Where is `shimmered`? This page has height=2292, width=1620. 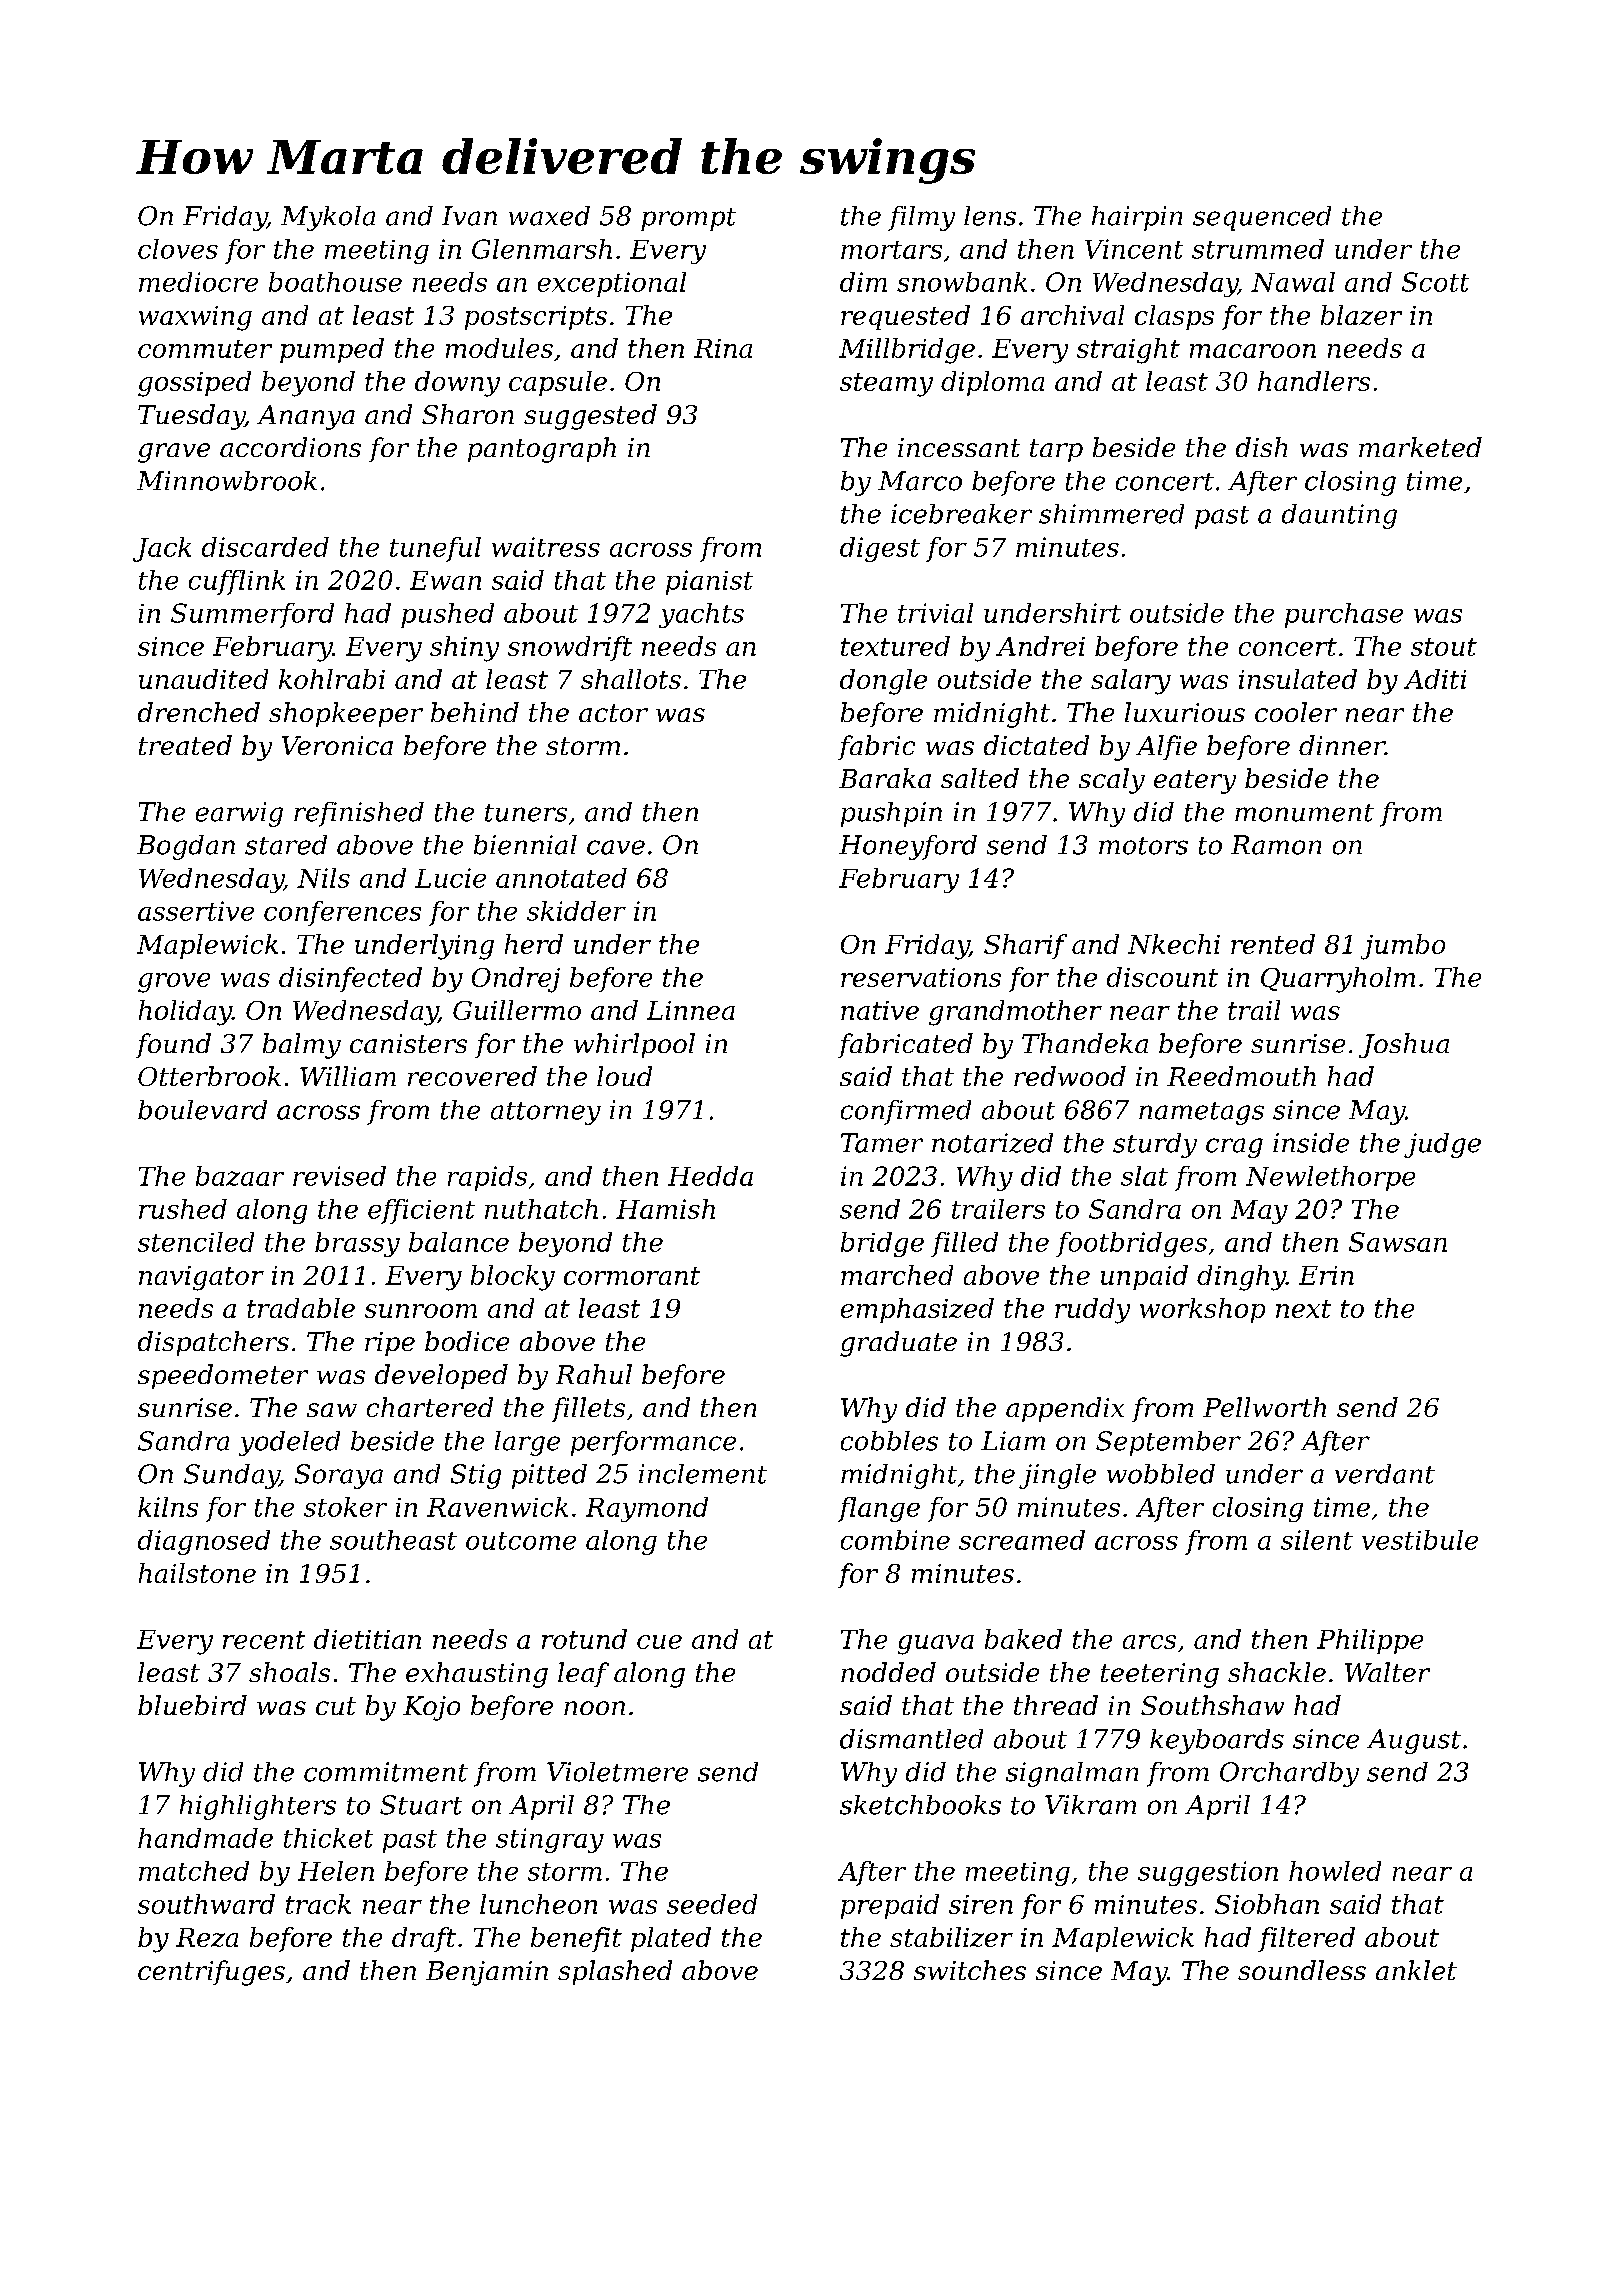
shimmered is located at coordinates (1111, 514).
